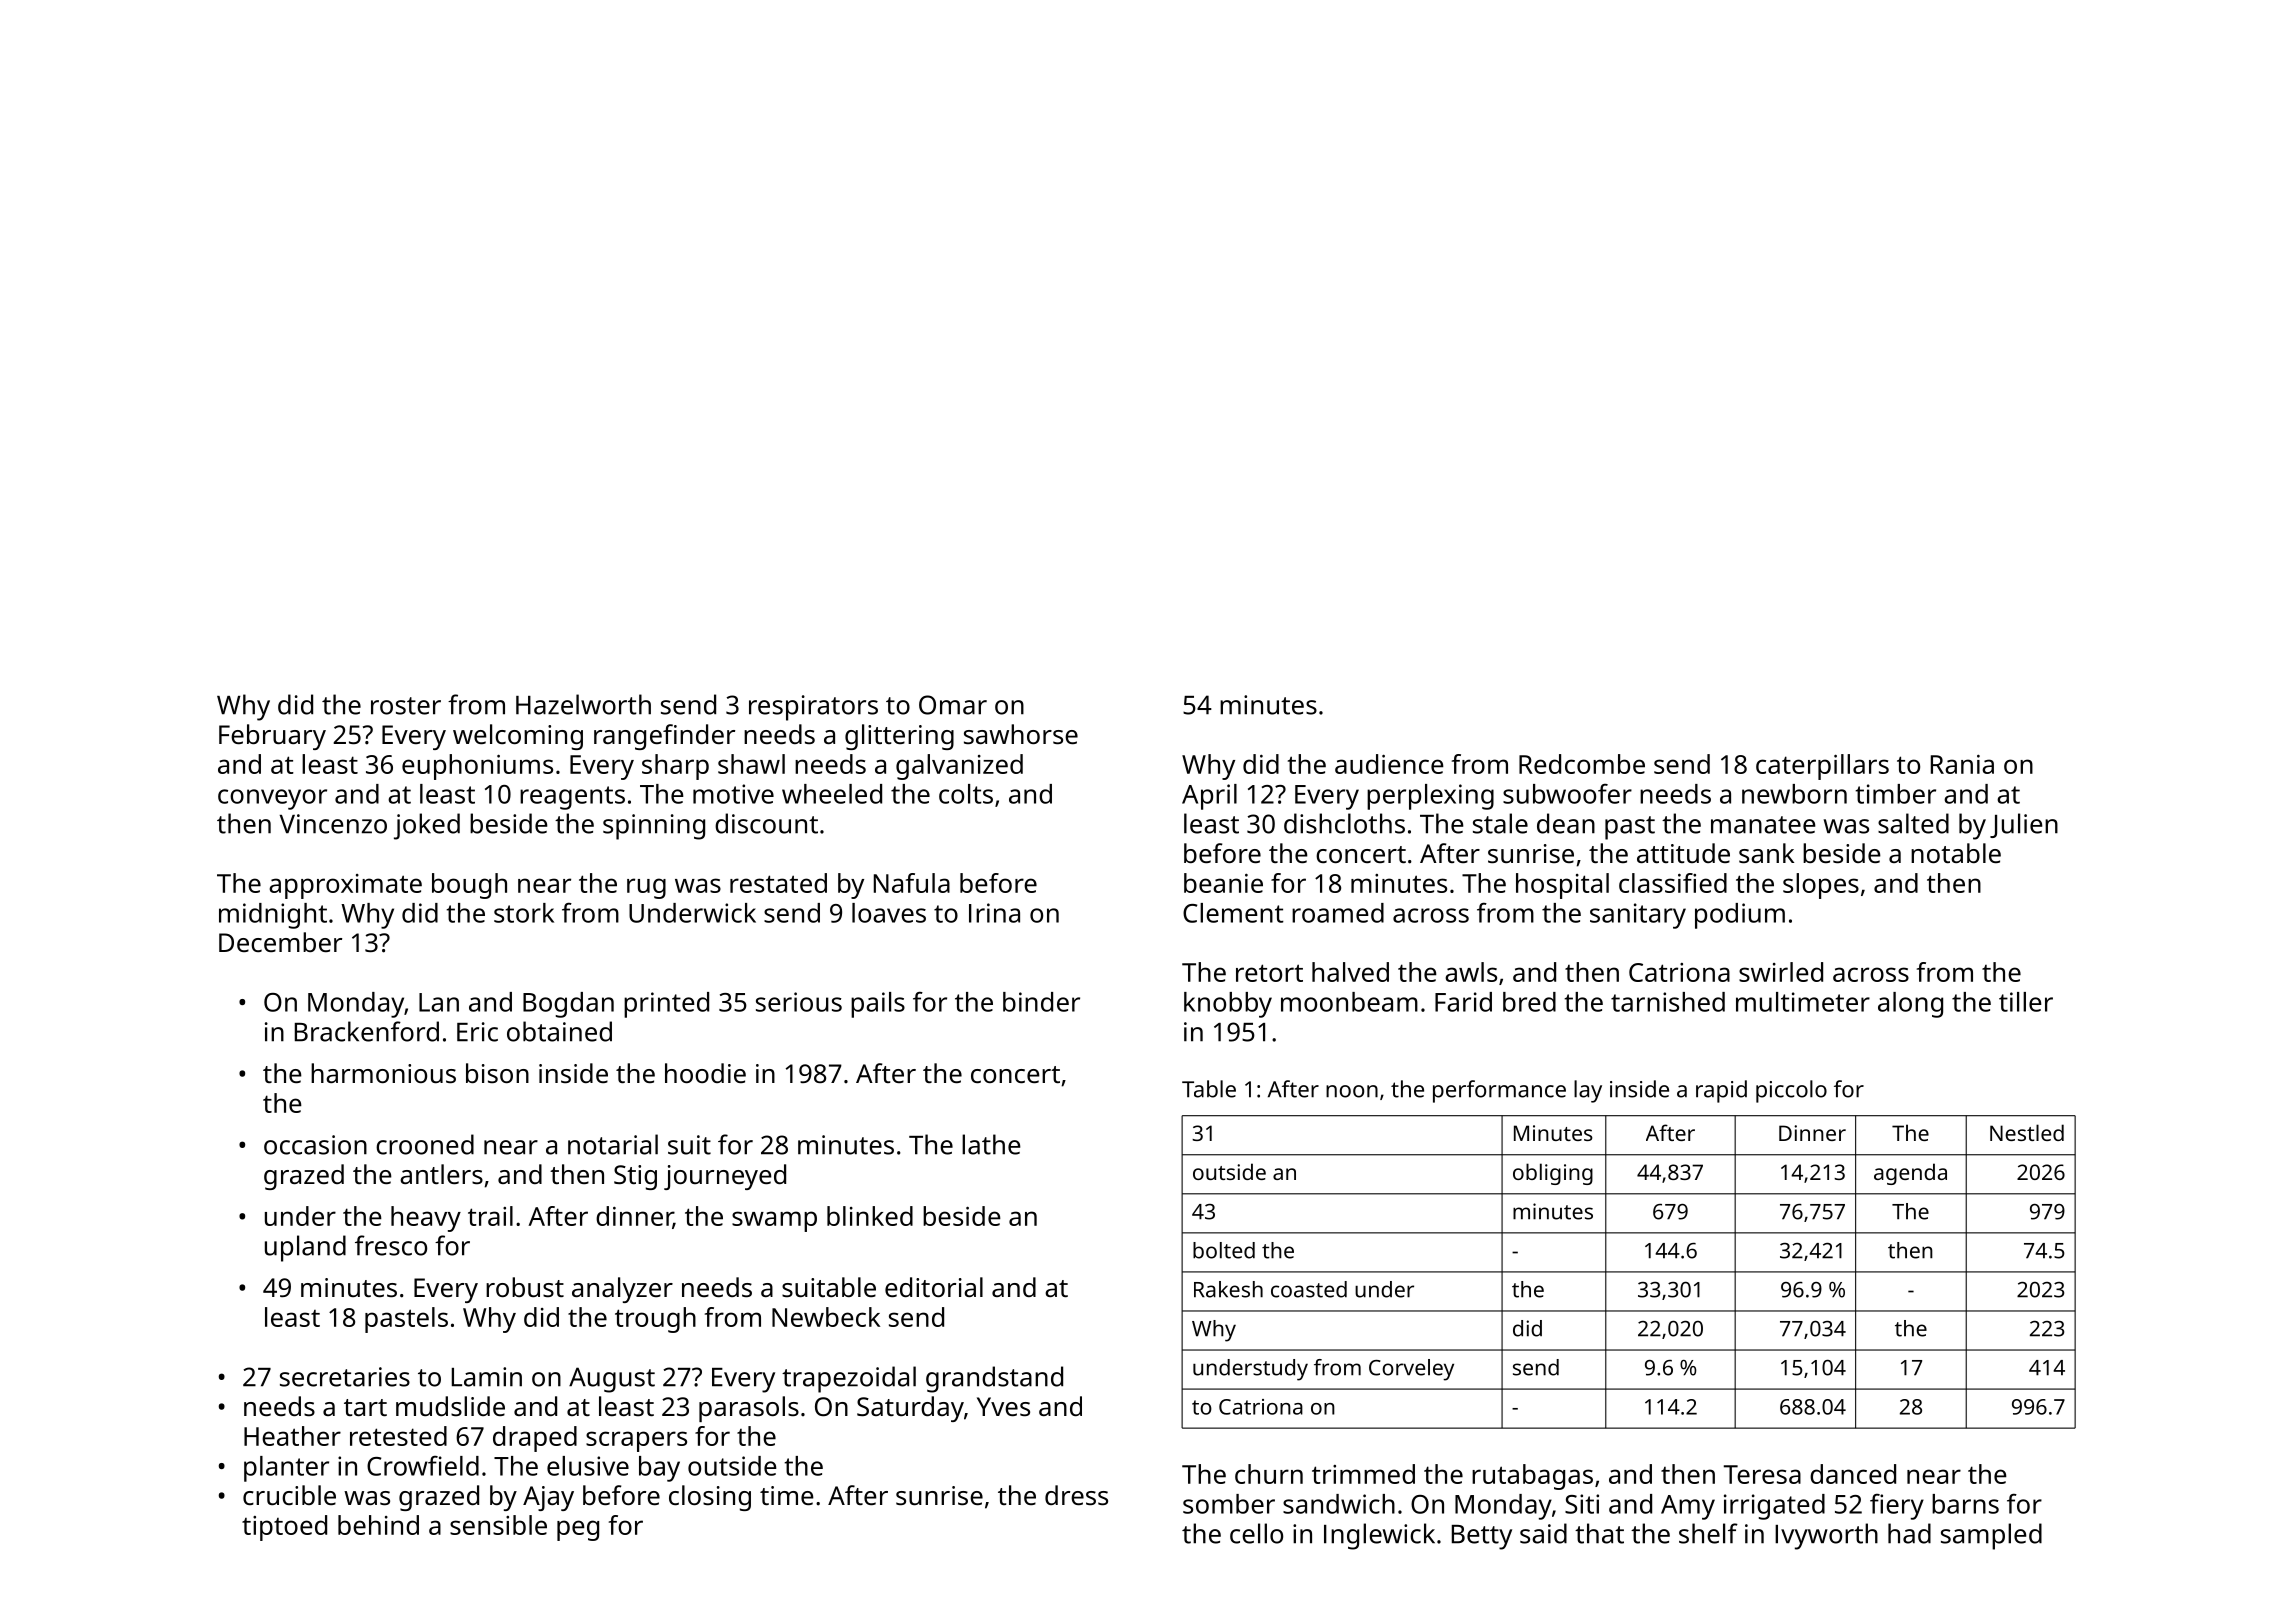 This screenshot has height=1620, width=2292. I want to click on Corveley, so click(1411, 1370).
